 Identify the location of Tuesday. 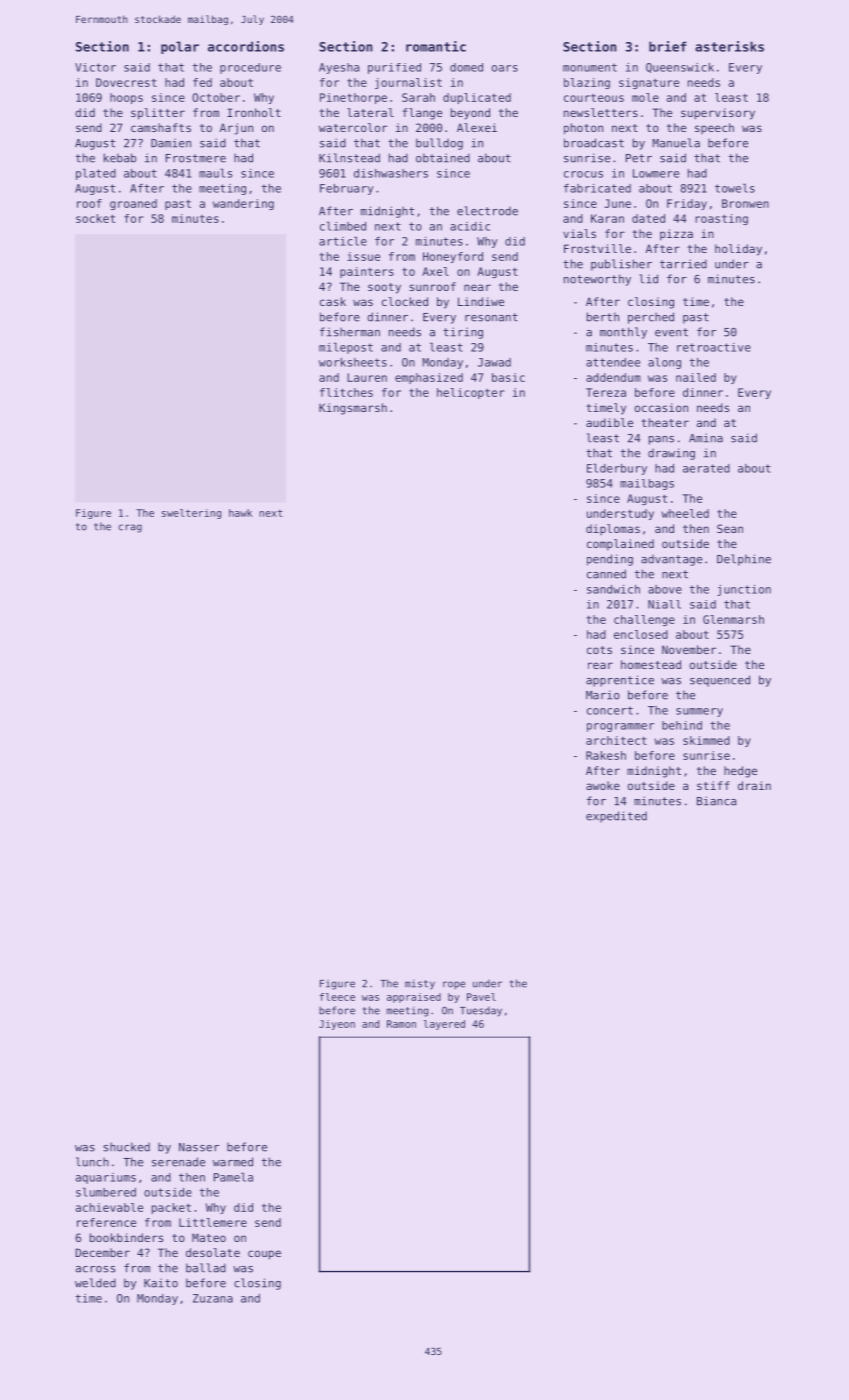
(481, 1012).
